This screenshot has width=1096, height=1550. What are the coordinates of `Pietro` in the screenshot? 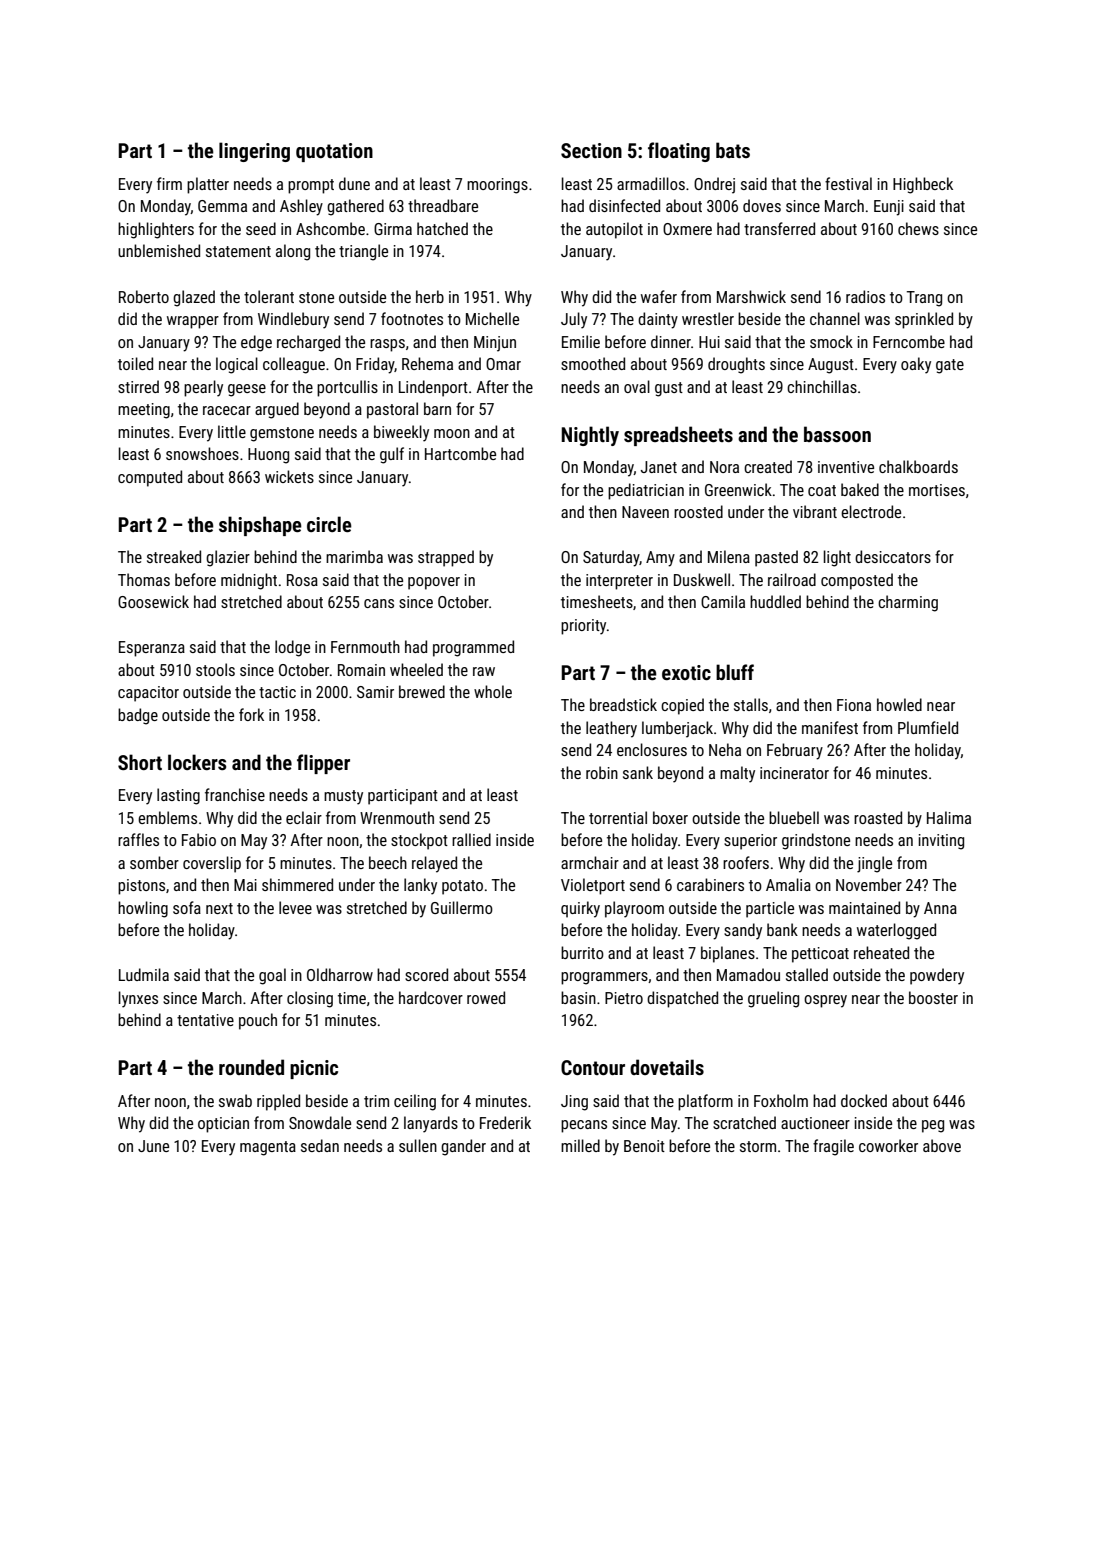 It's located at (624, 998).
